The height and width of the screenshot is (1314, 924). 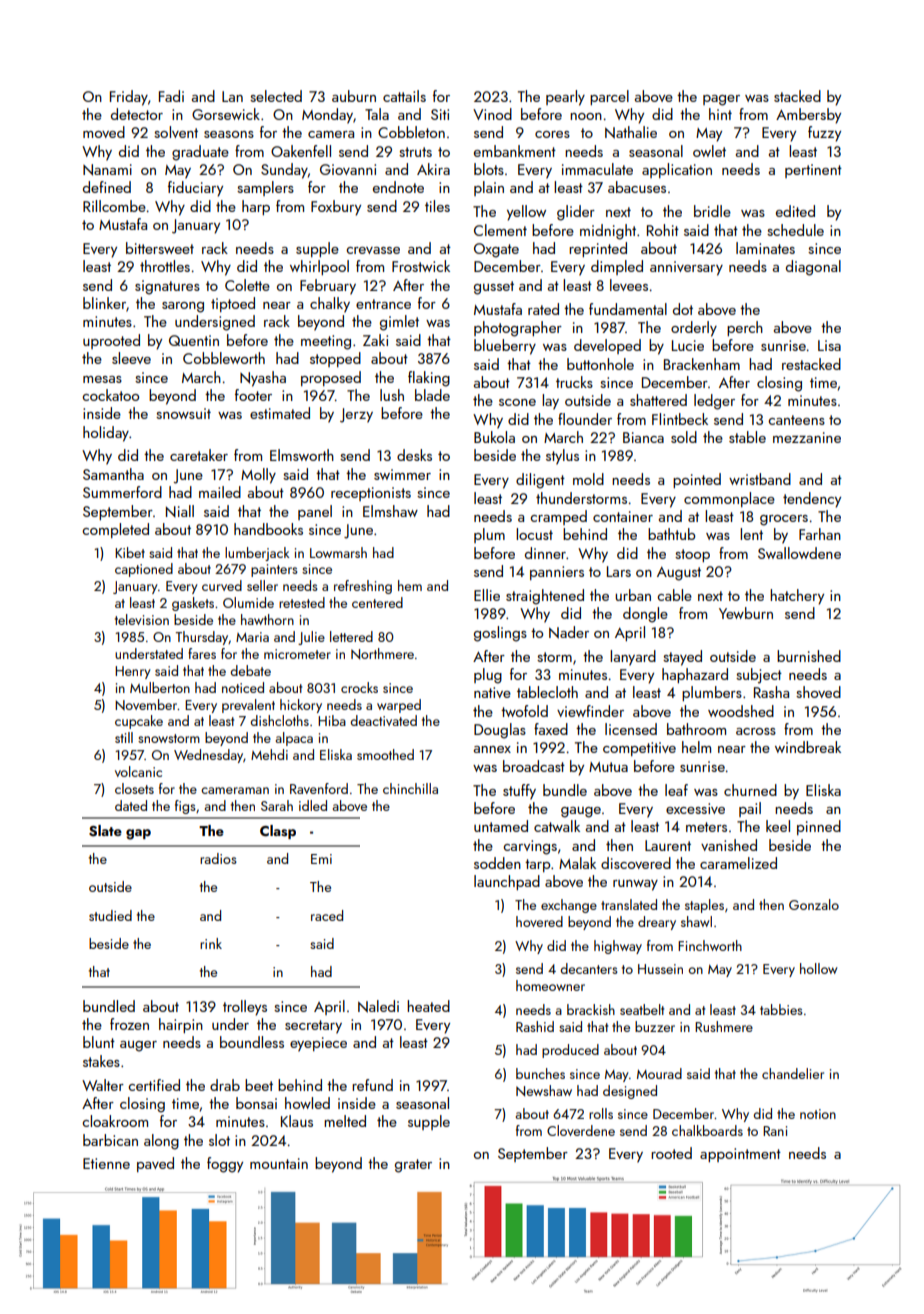 I want to click on developed, so click(x=607, y=346).
